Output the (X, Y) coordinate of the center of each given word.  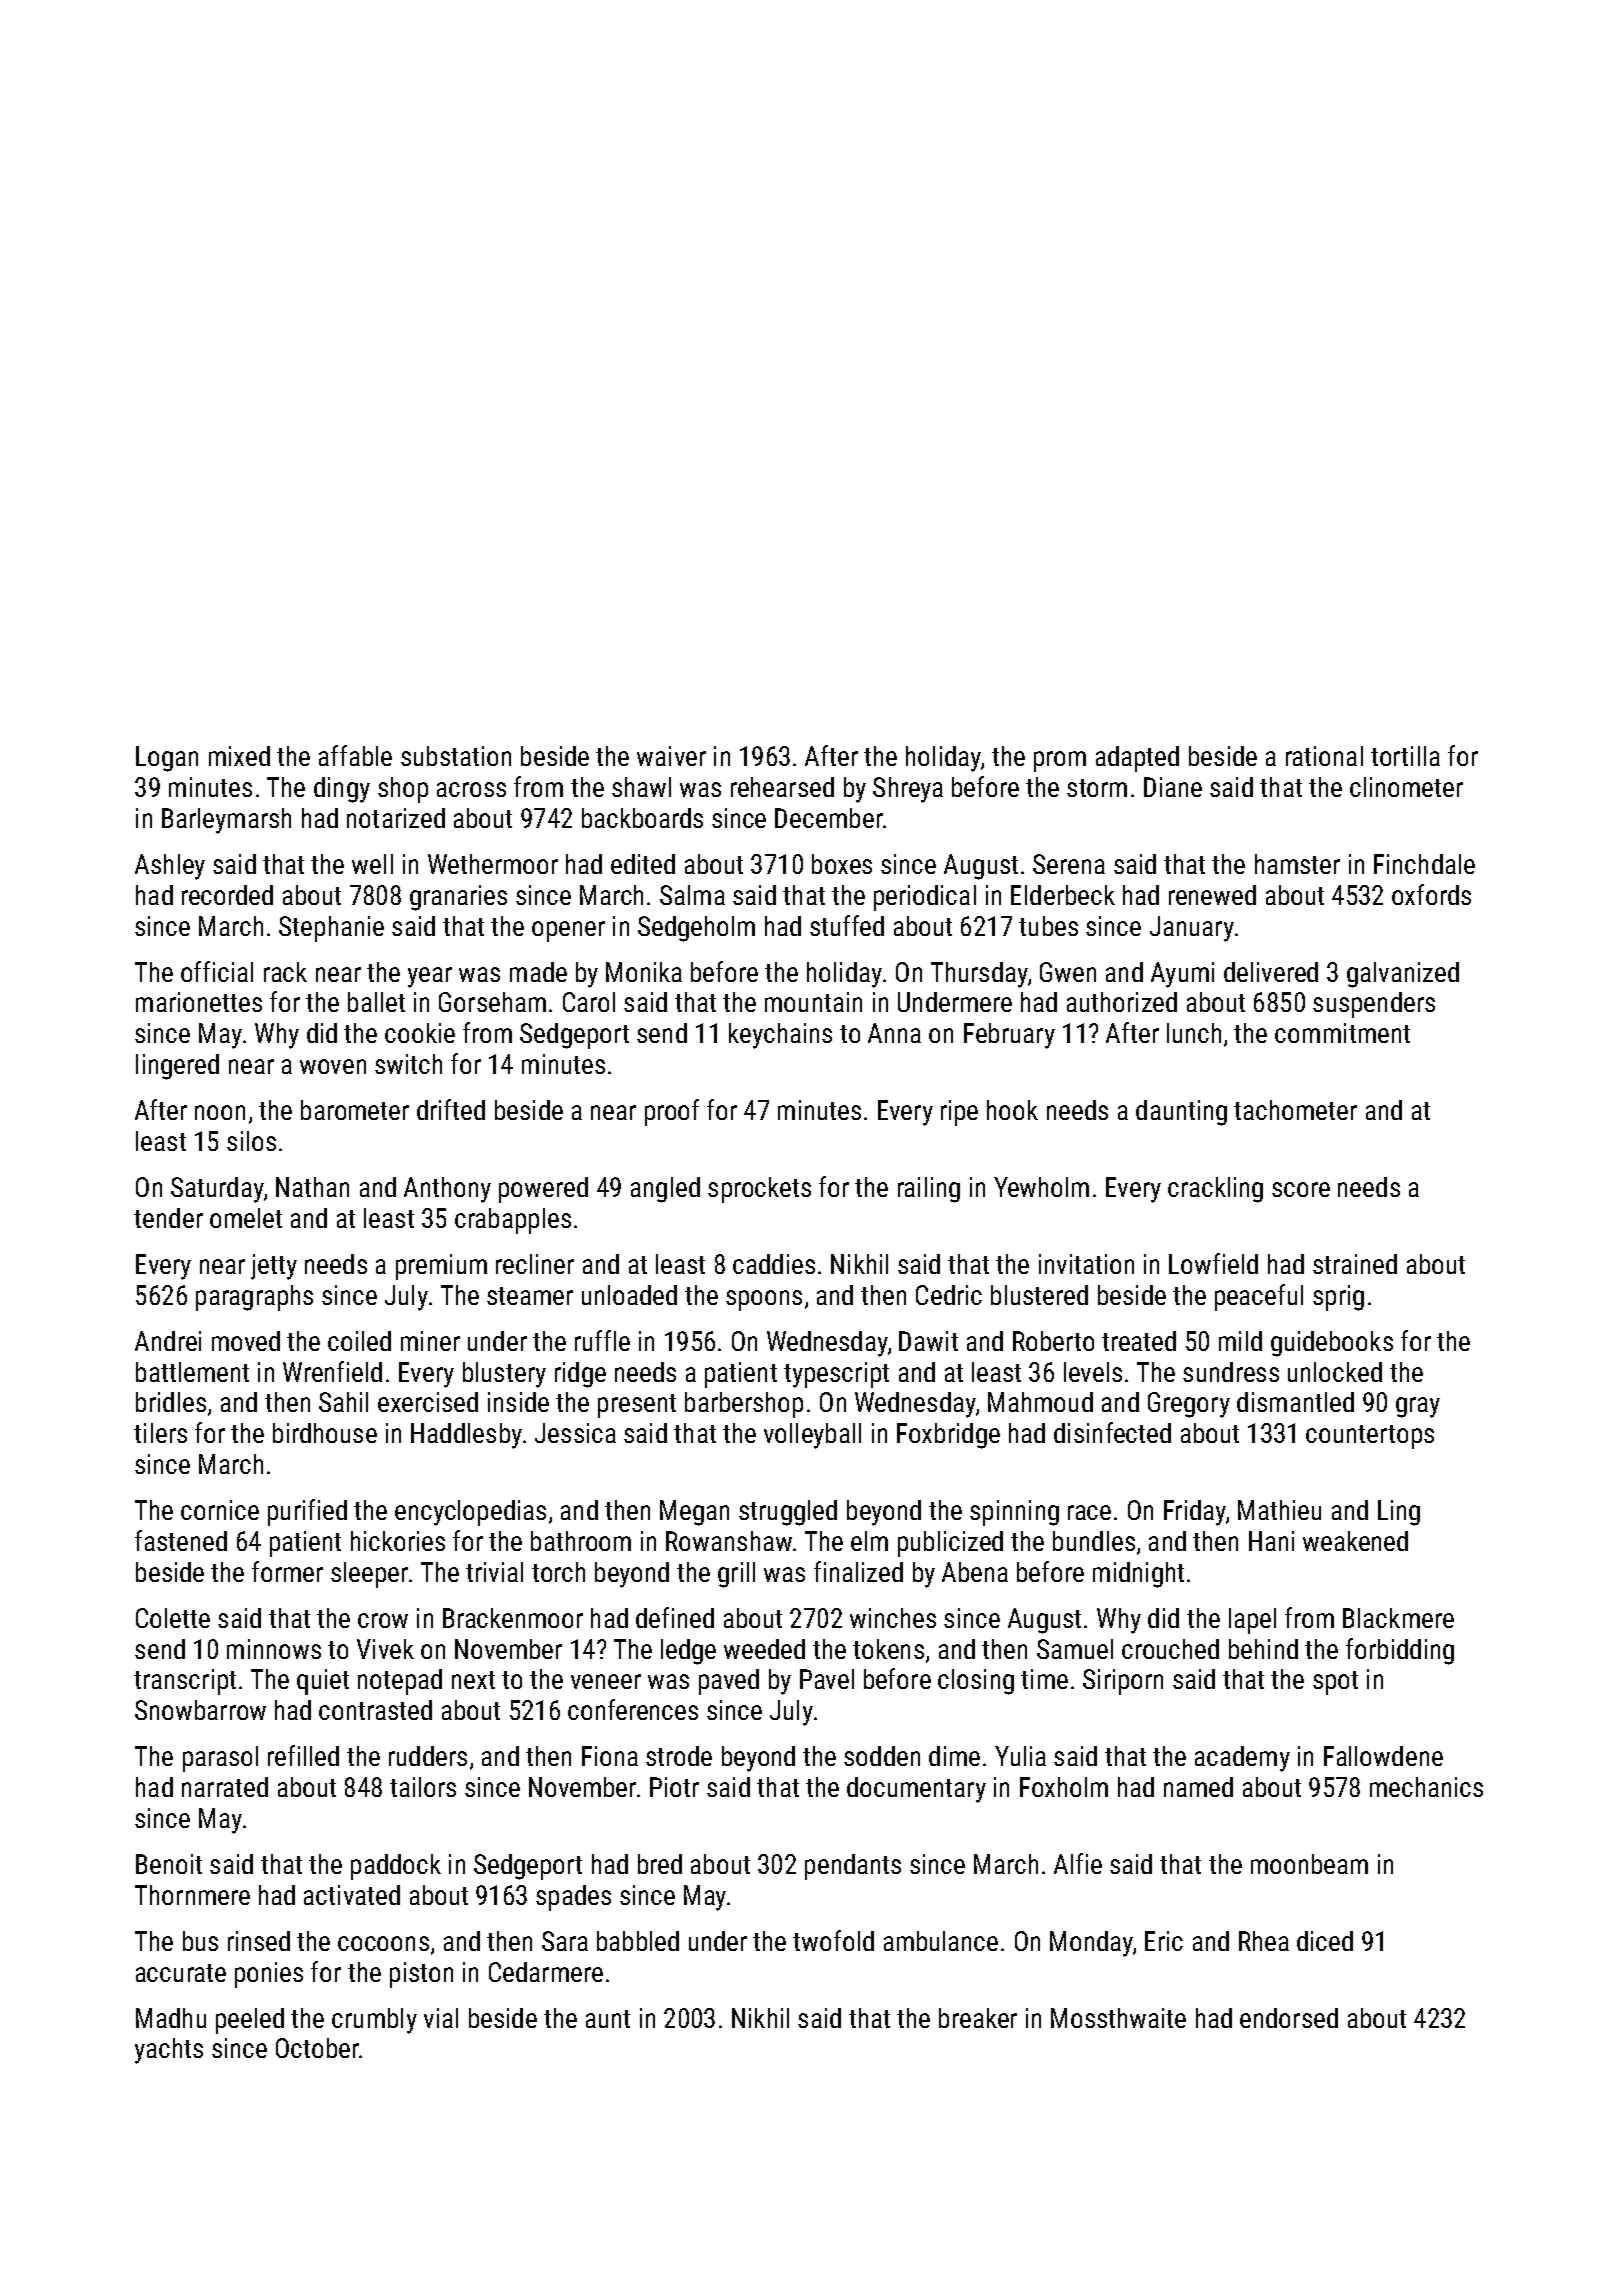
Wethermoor (493, 864)
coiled (359, 1341)
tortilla (1405, 756)
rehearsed (782, 787)
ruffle (602, 1340)
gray (1418, 1407)
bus (200, 1941)
